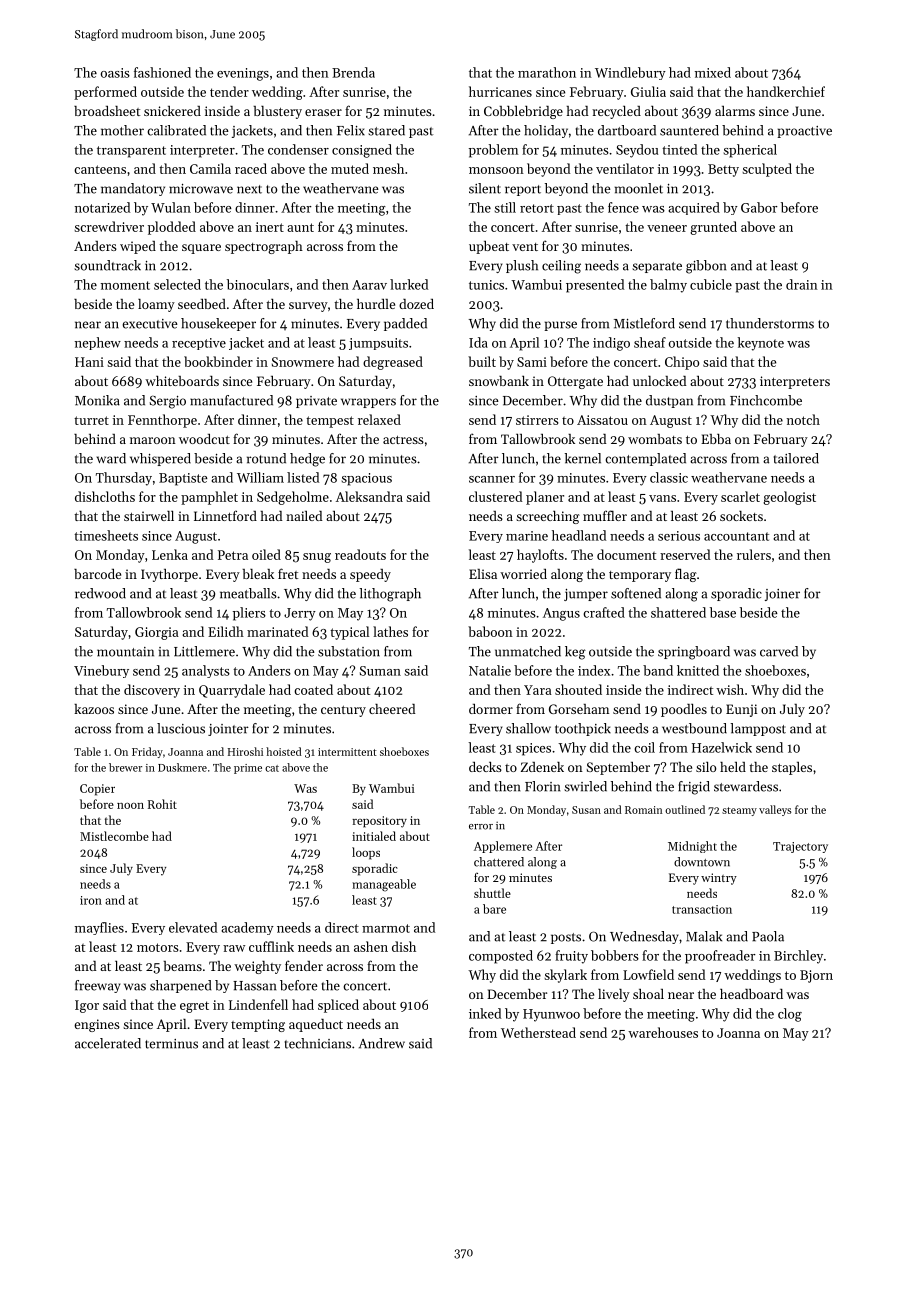 The image size is (908, 1316). Describe the element at coordinates (527, 536) in the document. I see `marine` at that location.
